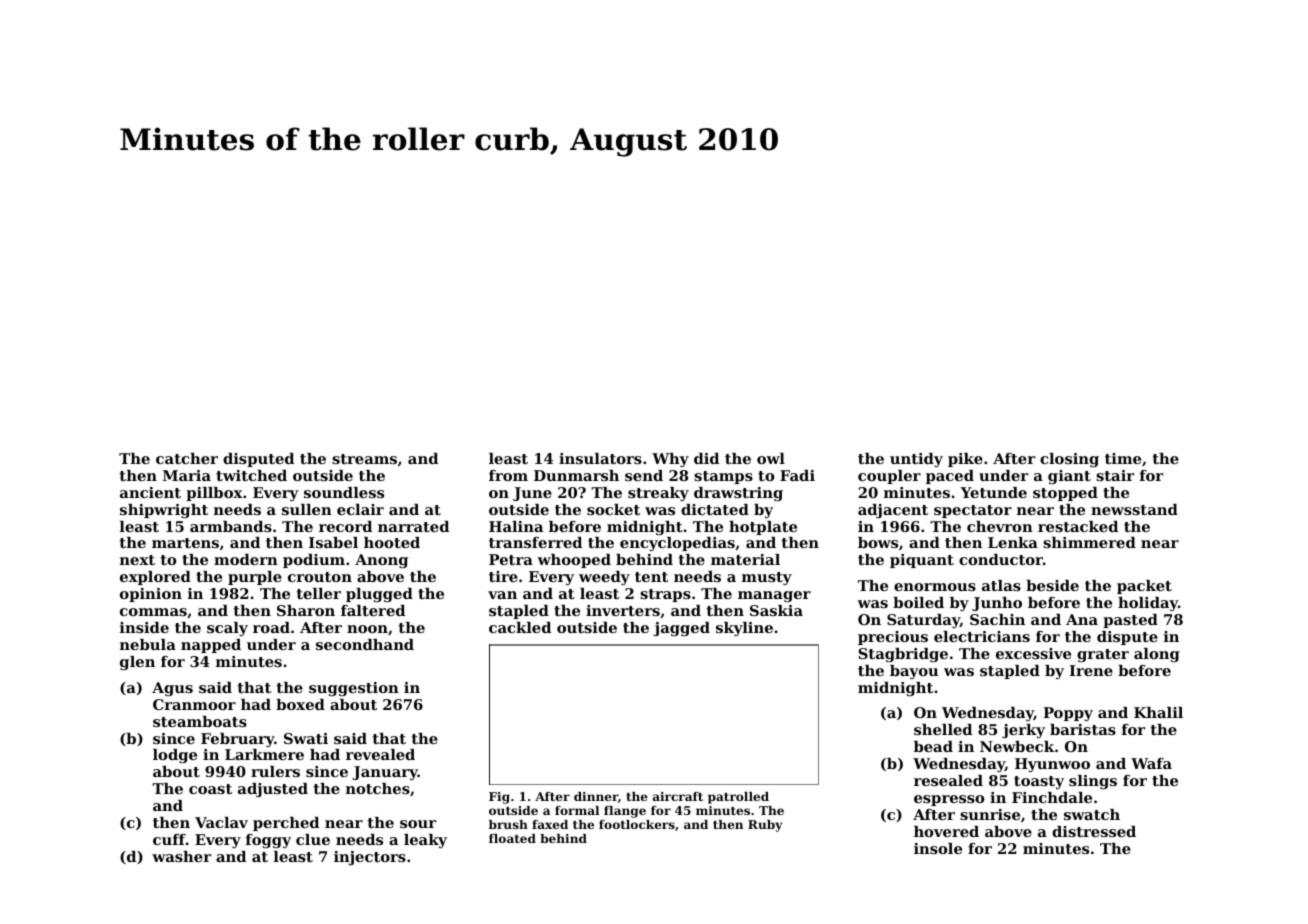  Describe the element at coordinates (227, 629) in the screenshot. I see `scaly` at that location.
